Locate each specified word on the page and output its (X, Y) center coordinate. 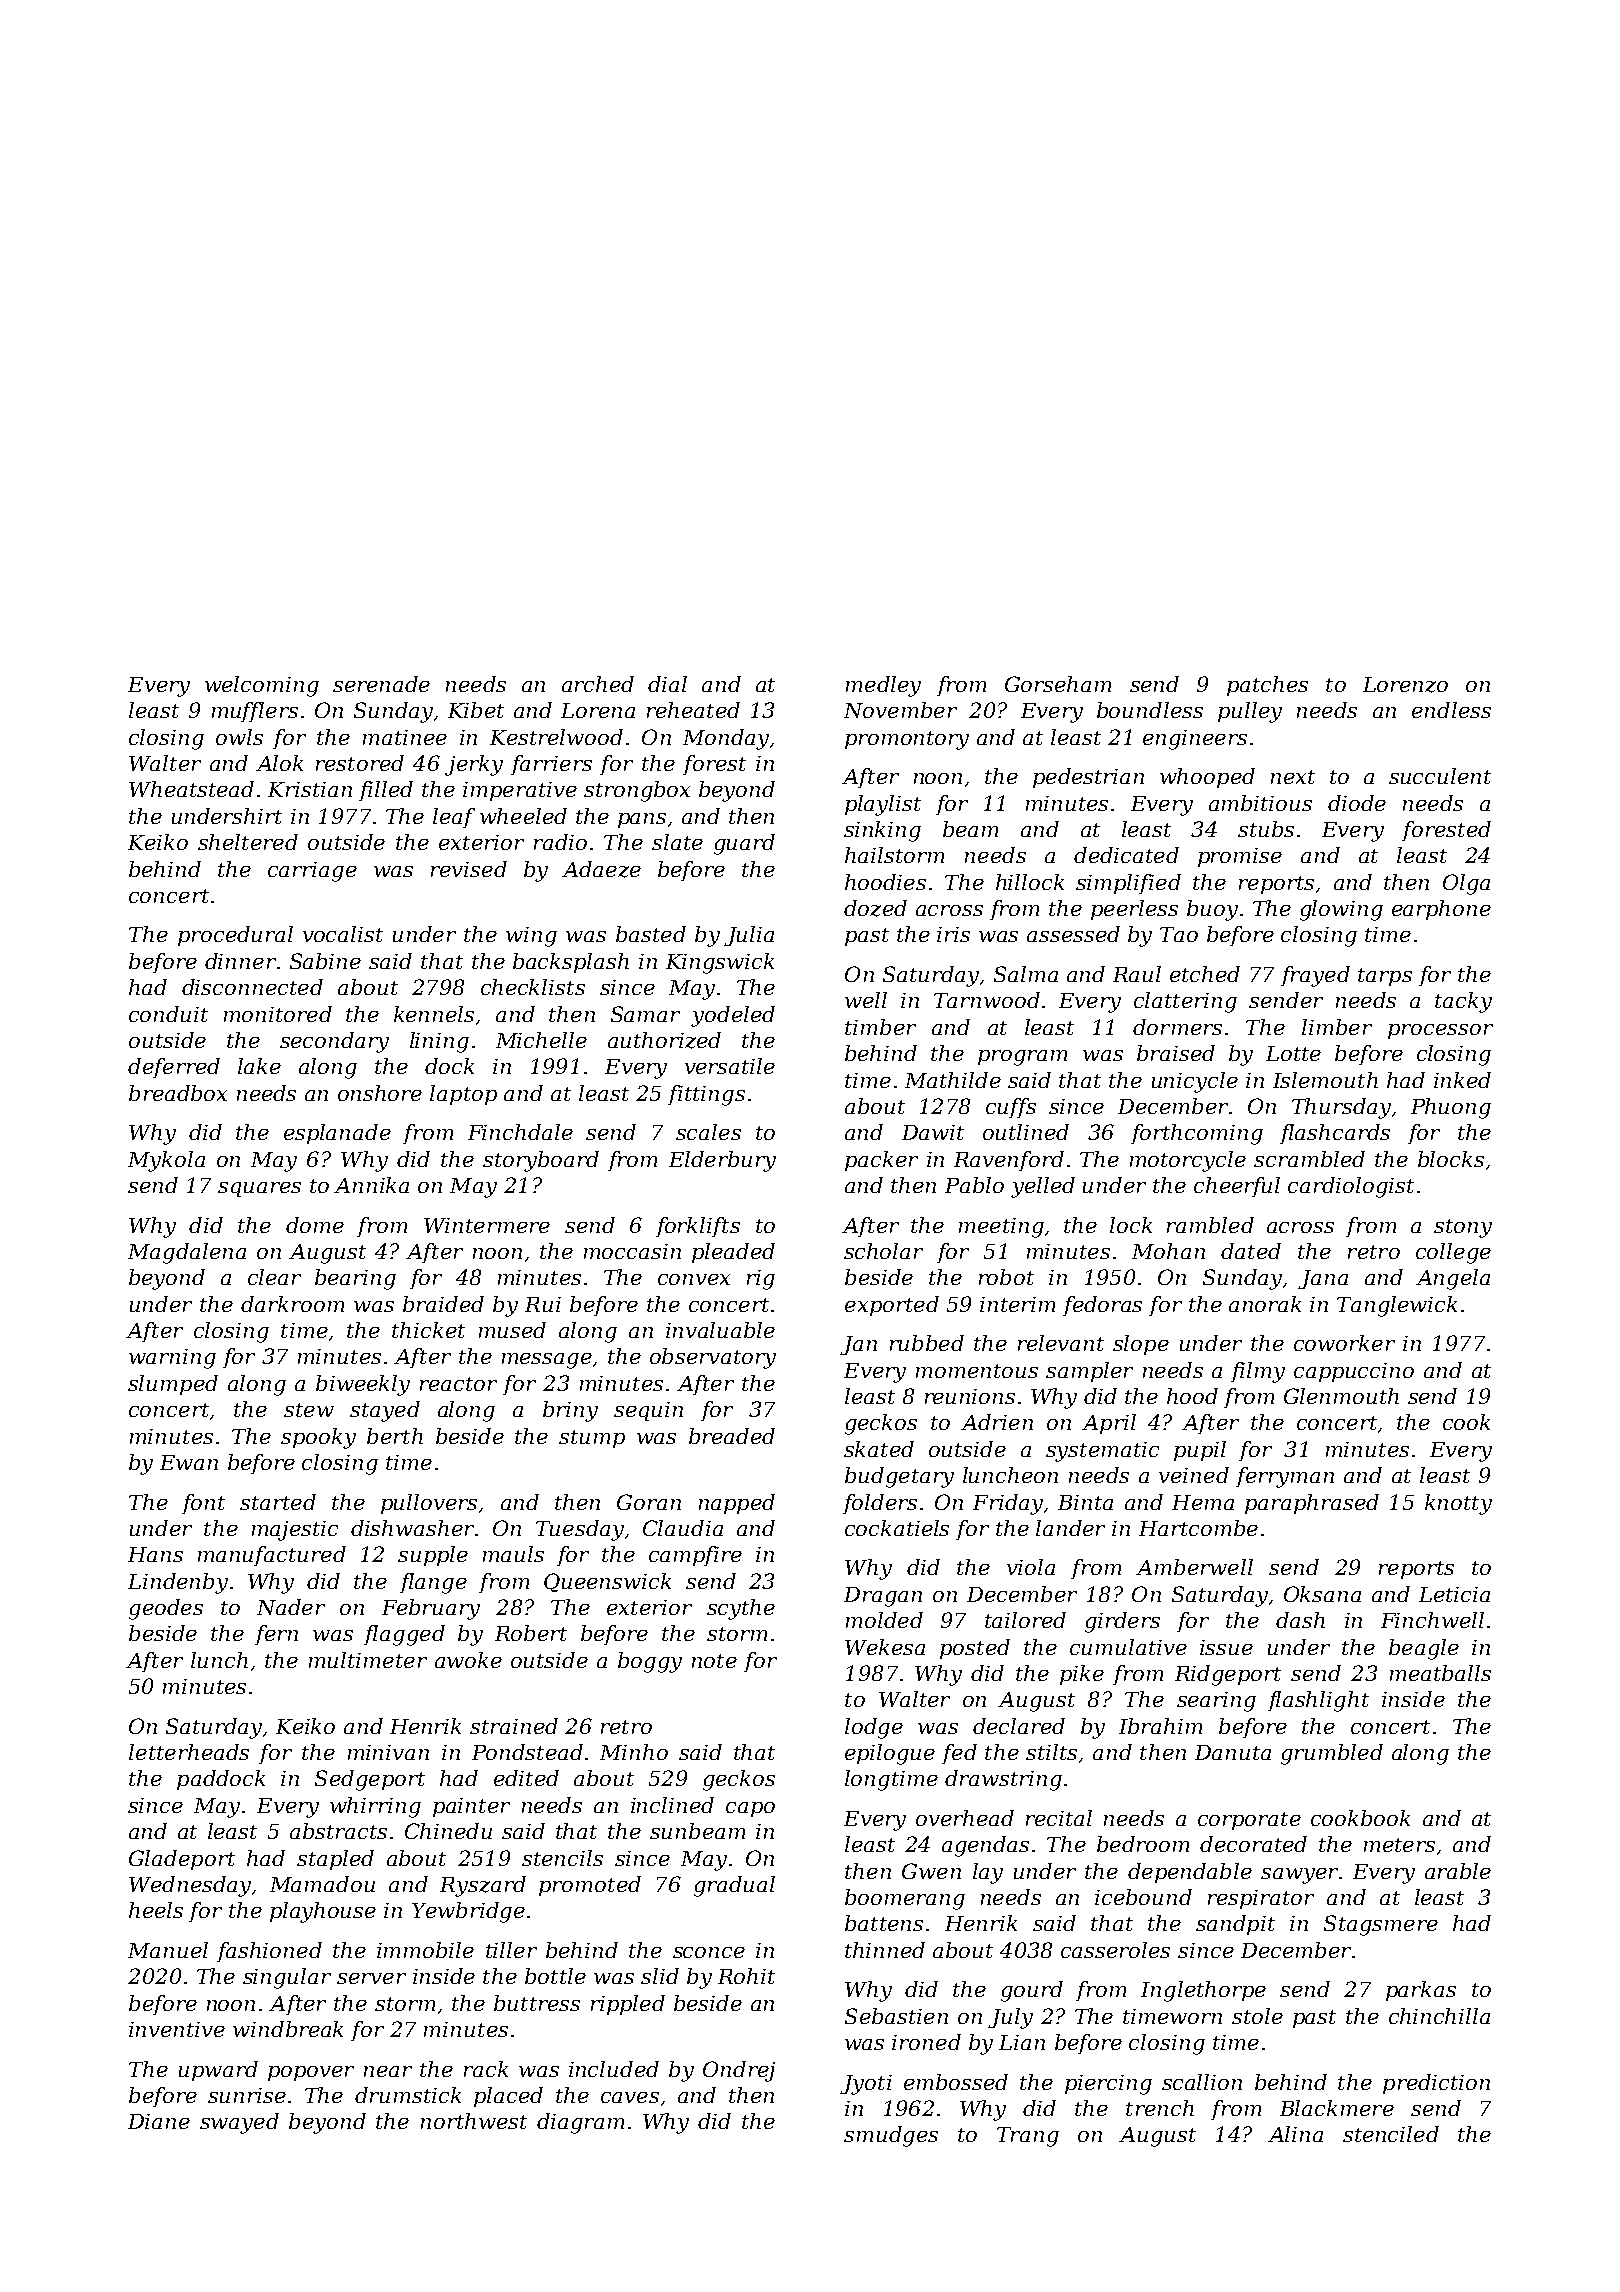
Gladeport (182, 1860)
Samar (645, 1014)
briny (570, 1411)
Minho (634, 1752)
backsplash (571, 963)
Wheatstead (191, 789)
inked (1462, 1080)
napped (737, 1504)
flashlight (1318, 1701)
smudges (891, 2136)
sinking (882, 831)
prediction (1436, 2084)
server (371, 1978)
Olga (1466, 884)
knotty (1458, 1504)
